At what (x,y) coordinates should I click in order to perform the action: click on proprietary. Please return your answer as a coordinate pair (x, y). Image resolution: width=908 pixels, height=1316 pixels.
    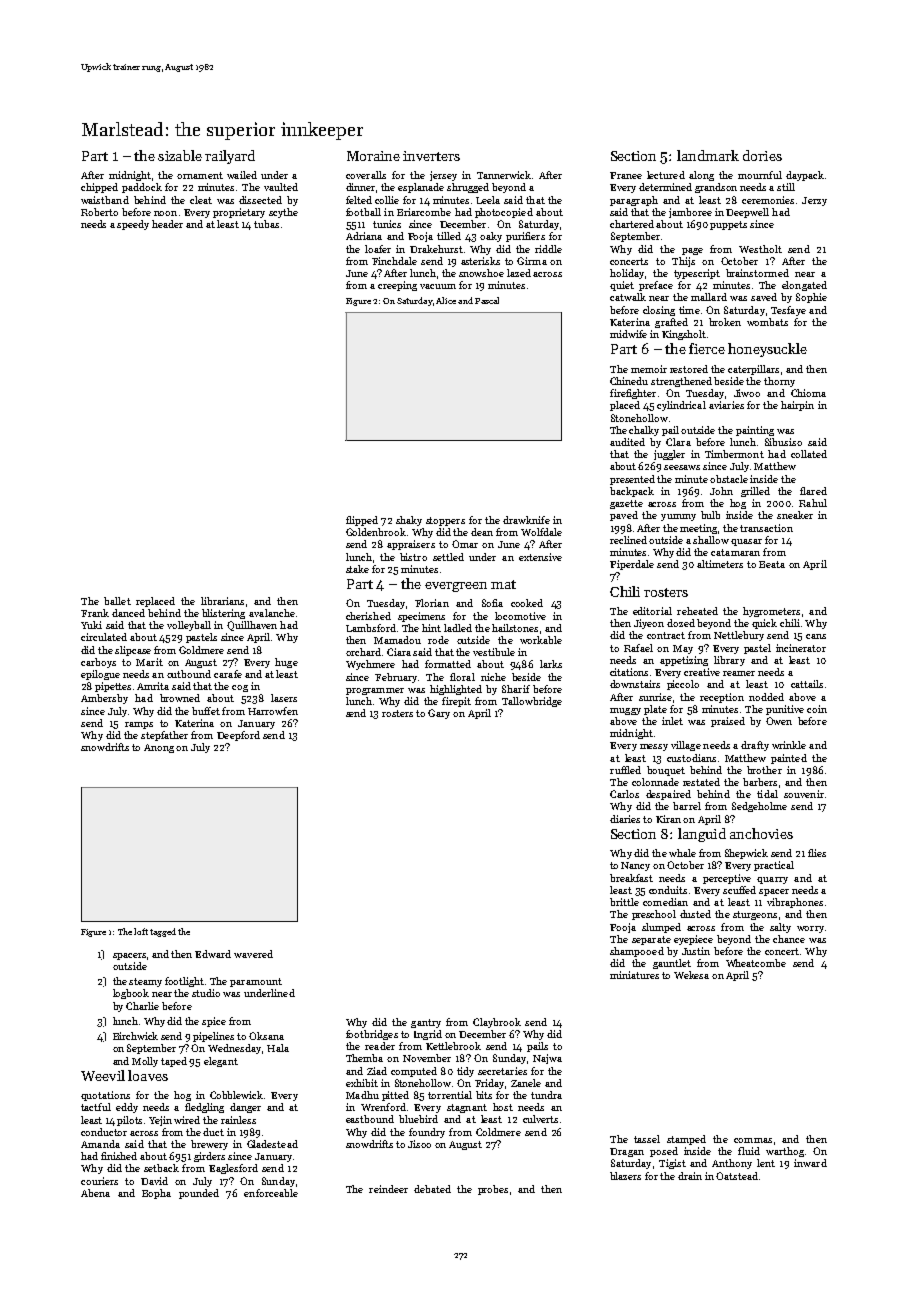
    Looking at the image, I should click on (239, 213).
